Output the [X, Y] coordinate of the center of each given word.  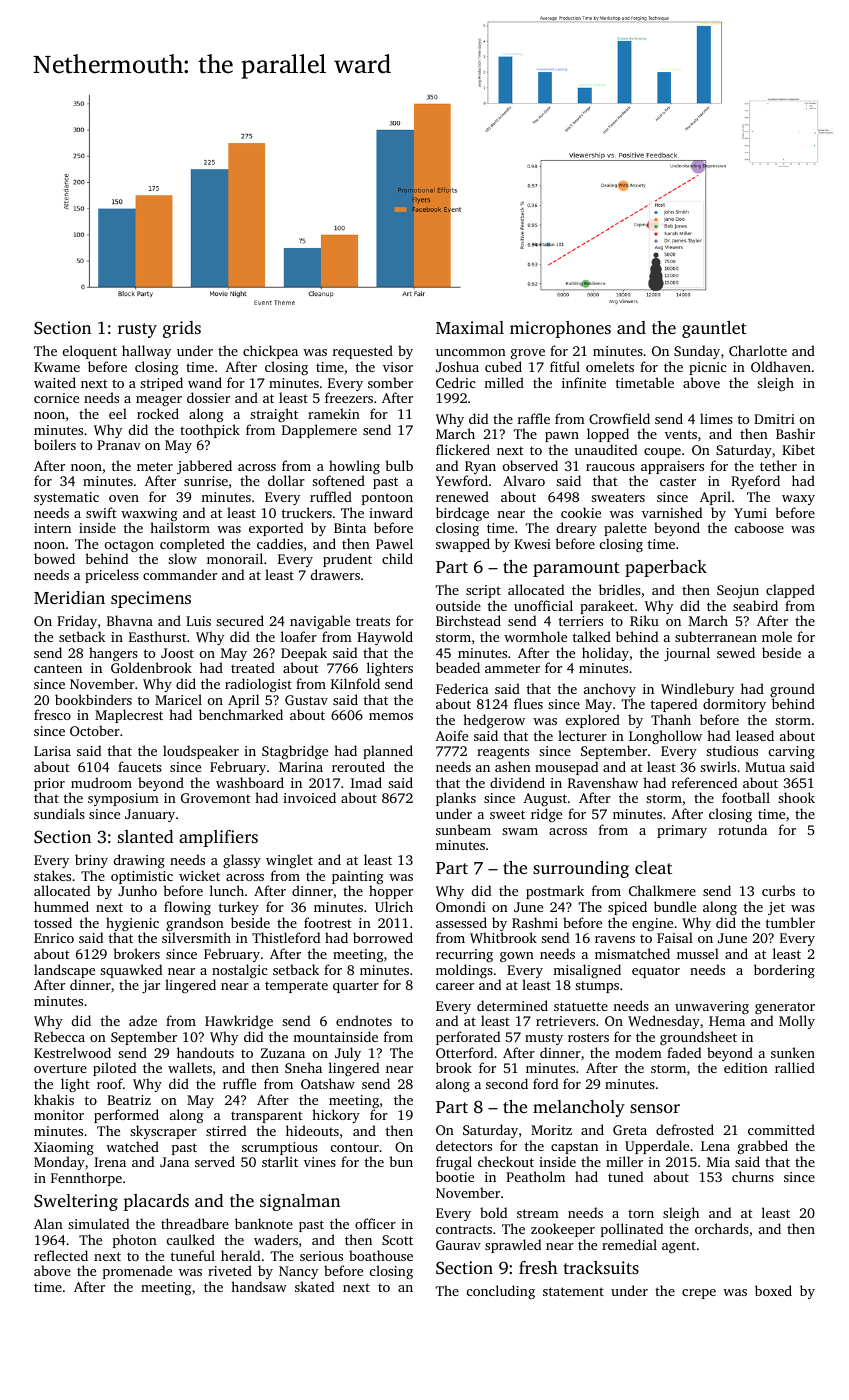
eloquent [90, 352]
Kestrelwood [72, 1052]
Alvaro [524, 480]
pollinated [632, 1230]
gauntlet [714, 329]
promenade [137, 1272]
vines [320, 1162]
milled [504, 382]
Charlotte [758, 350]
